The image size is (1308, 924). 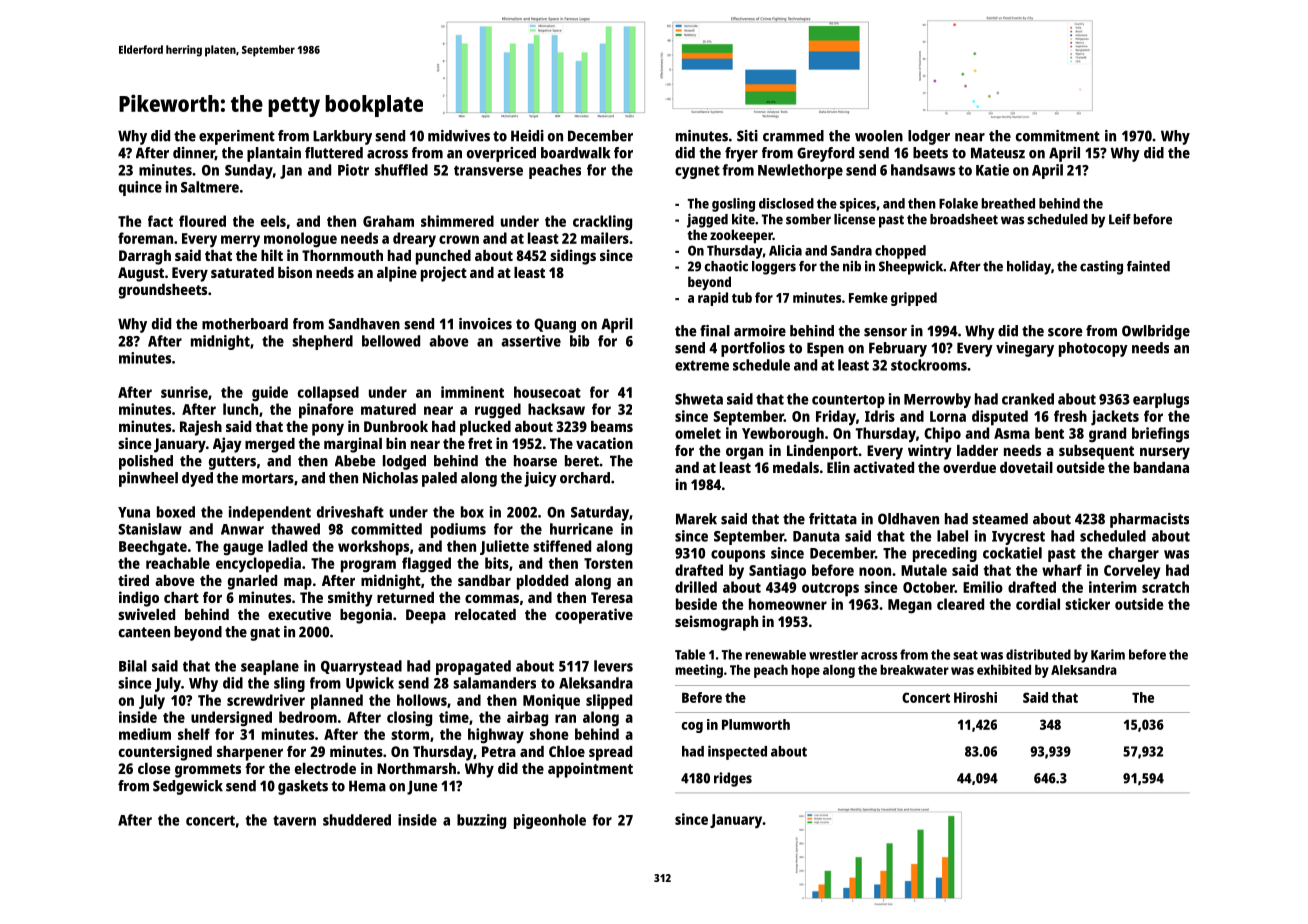 I want to click on program, so click(x=368, y=566).
